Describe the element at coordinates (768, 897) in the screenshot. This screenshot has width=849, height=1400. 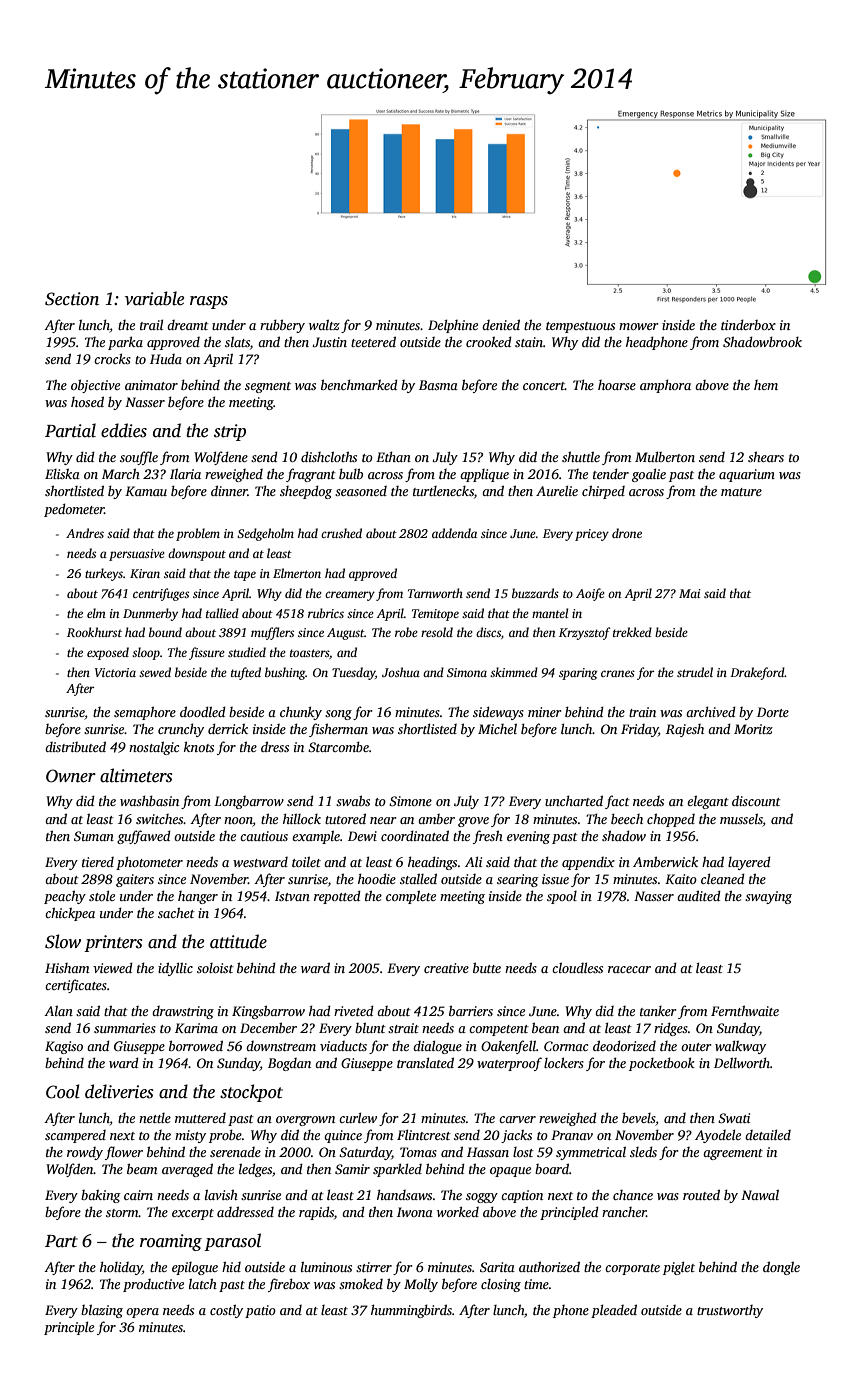
I see `swaying` at that location.
